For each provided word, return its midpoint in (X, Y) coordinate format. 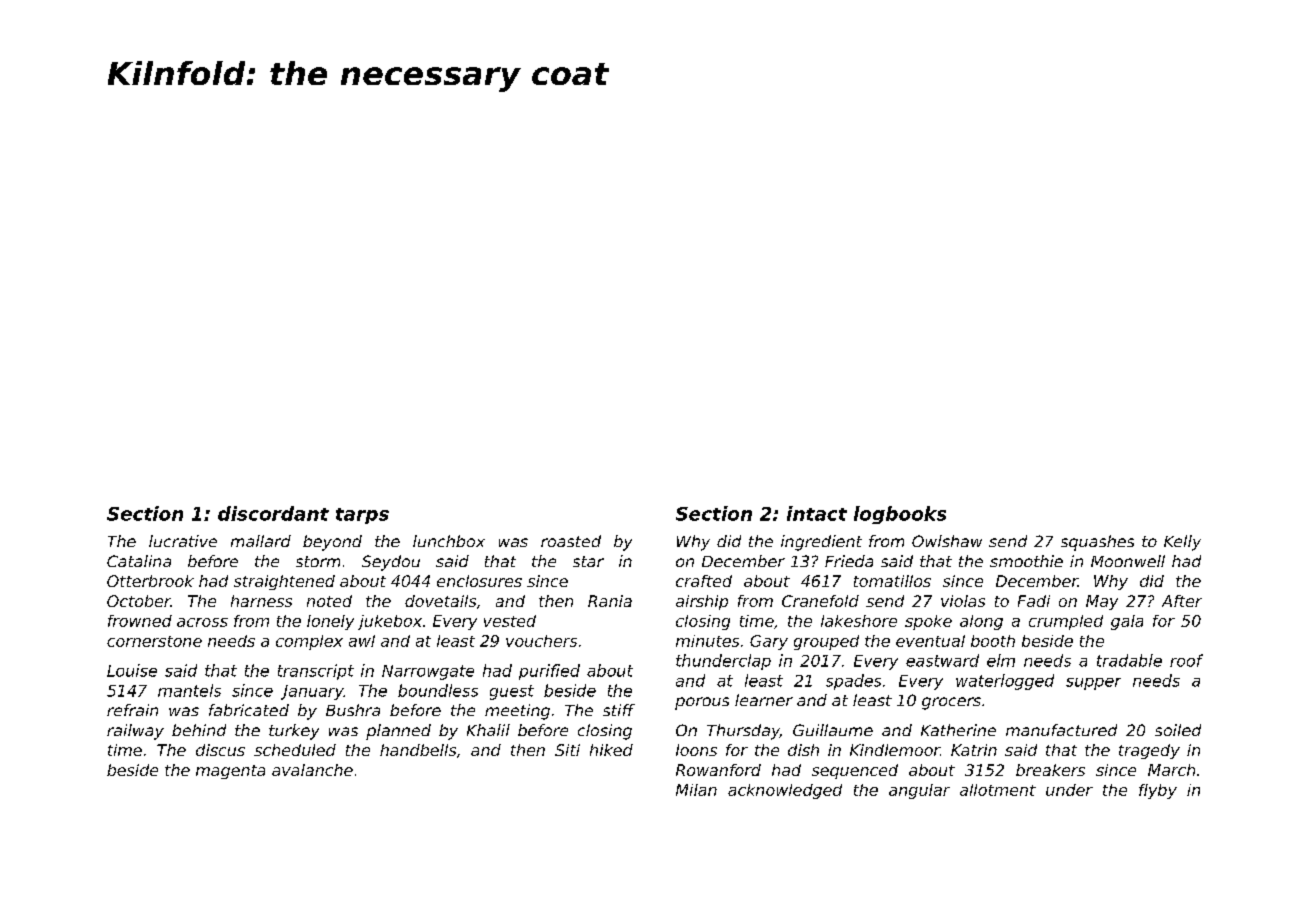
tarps (362, 516)
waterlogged (1005, 682)
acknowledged (785, 791)
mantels (189, 690)
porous (702, 703)
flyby (1158, 791)
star (588, 561)
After (1182, 601)
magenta (230, 772)
